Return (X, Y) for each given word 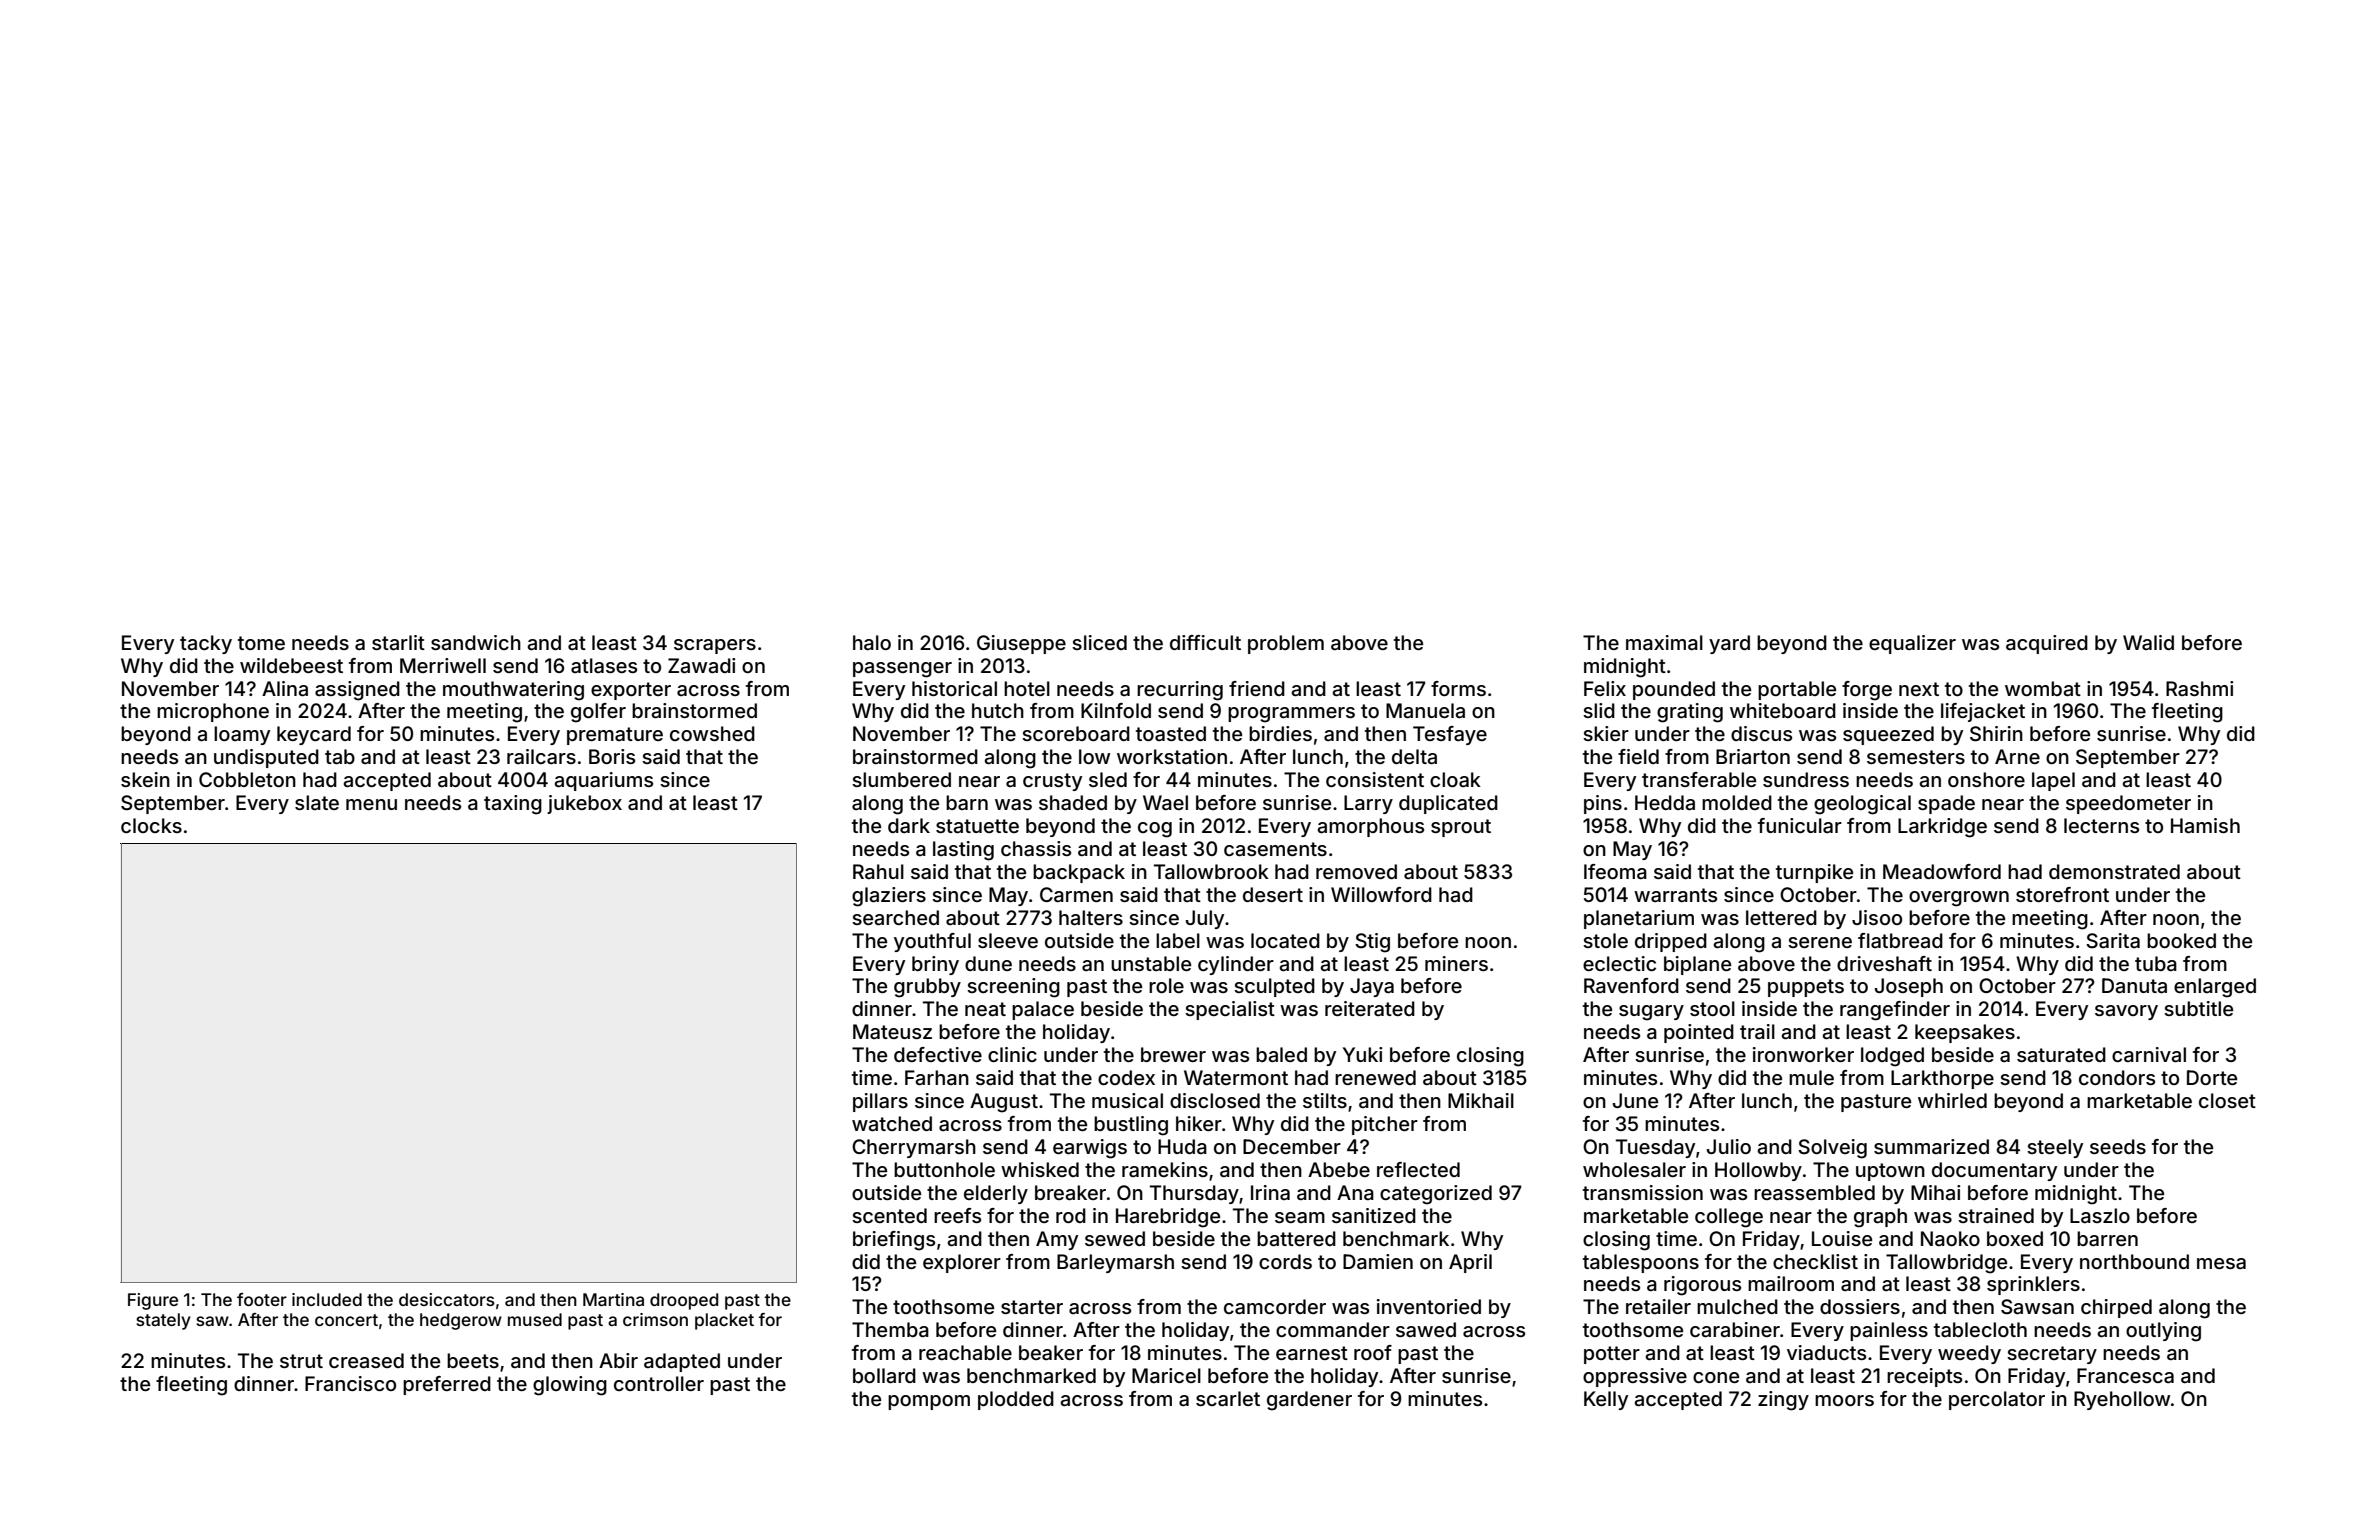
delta (1414, 757)
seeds (2118, 1146)
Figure (153, 1301)
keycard (314, 735)
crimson (655, 1319)
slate (317, 802)
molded (1737, 802)
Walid (2148, 642)
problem (1286, 644)
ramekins (1165, 1169)
